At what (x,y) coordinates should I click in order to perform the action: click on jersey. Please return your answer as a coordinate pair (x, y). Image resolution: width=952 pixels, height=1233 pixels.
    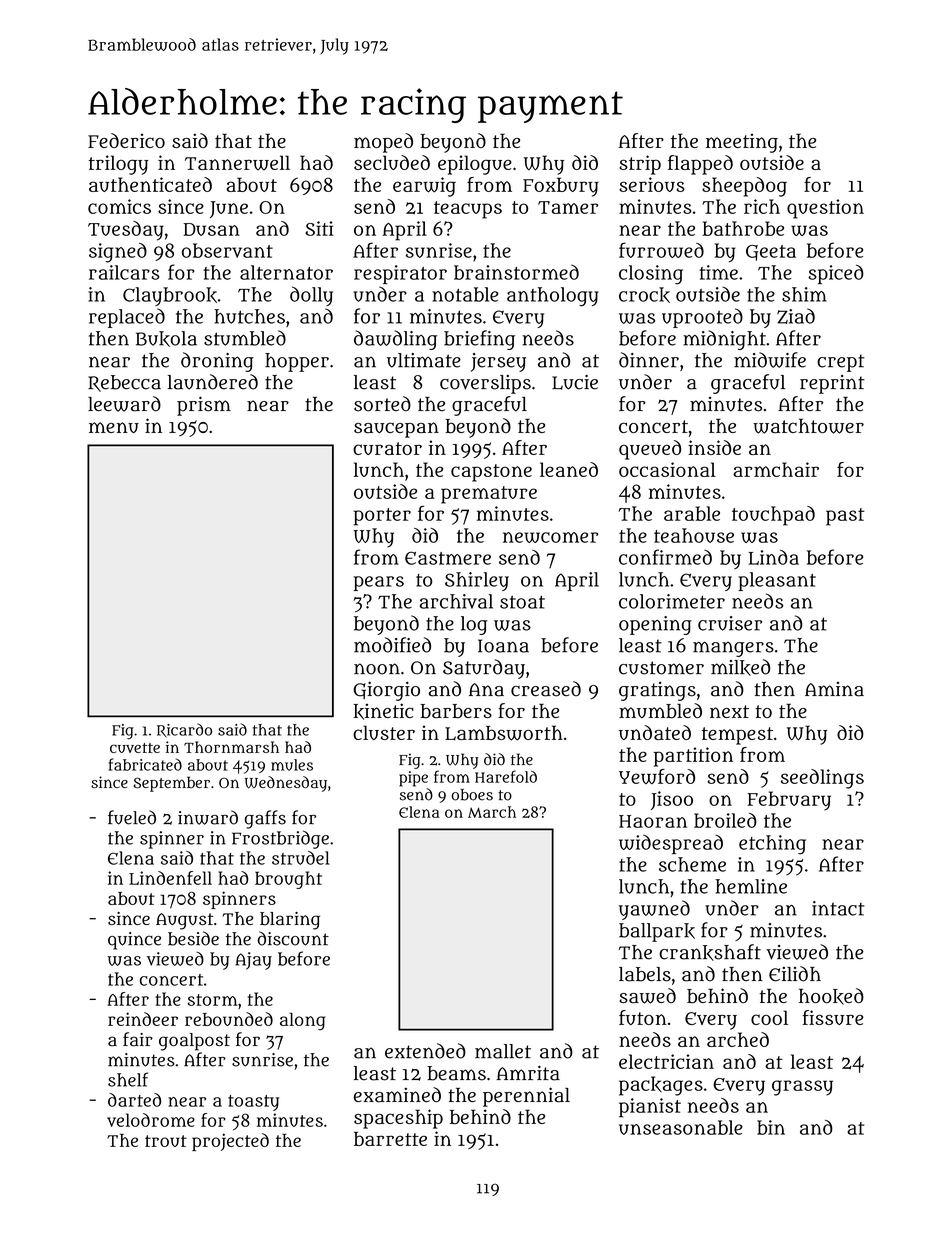
    Looking at the image, I should click on (498, 362).
